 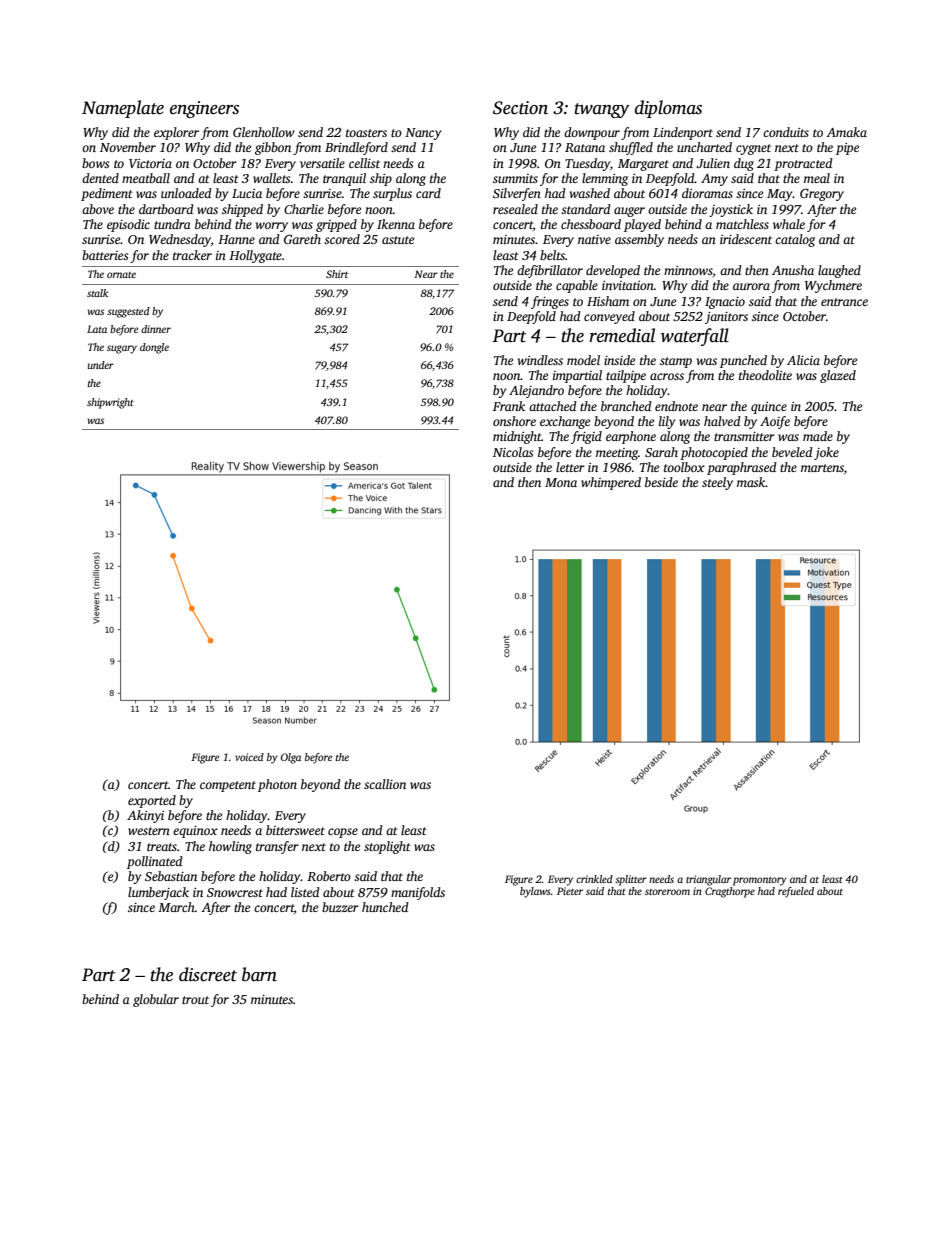 I want to click on bylaws, so click(x=535, y=892).
